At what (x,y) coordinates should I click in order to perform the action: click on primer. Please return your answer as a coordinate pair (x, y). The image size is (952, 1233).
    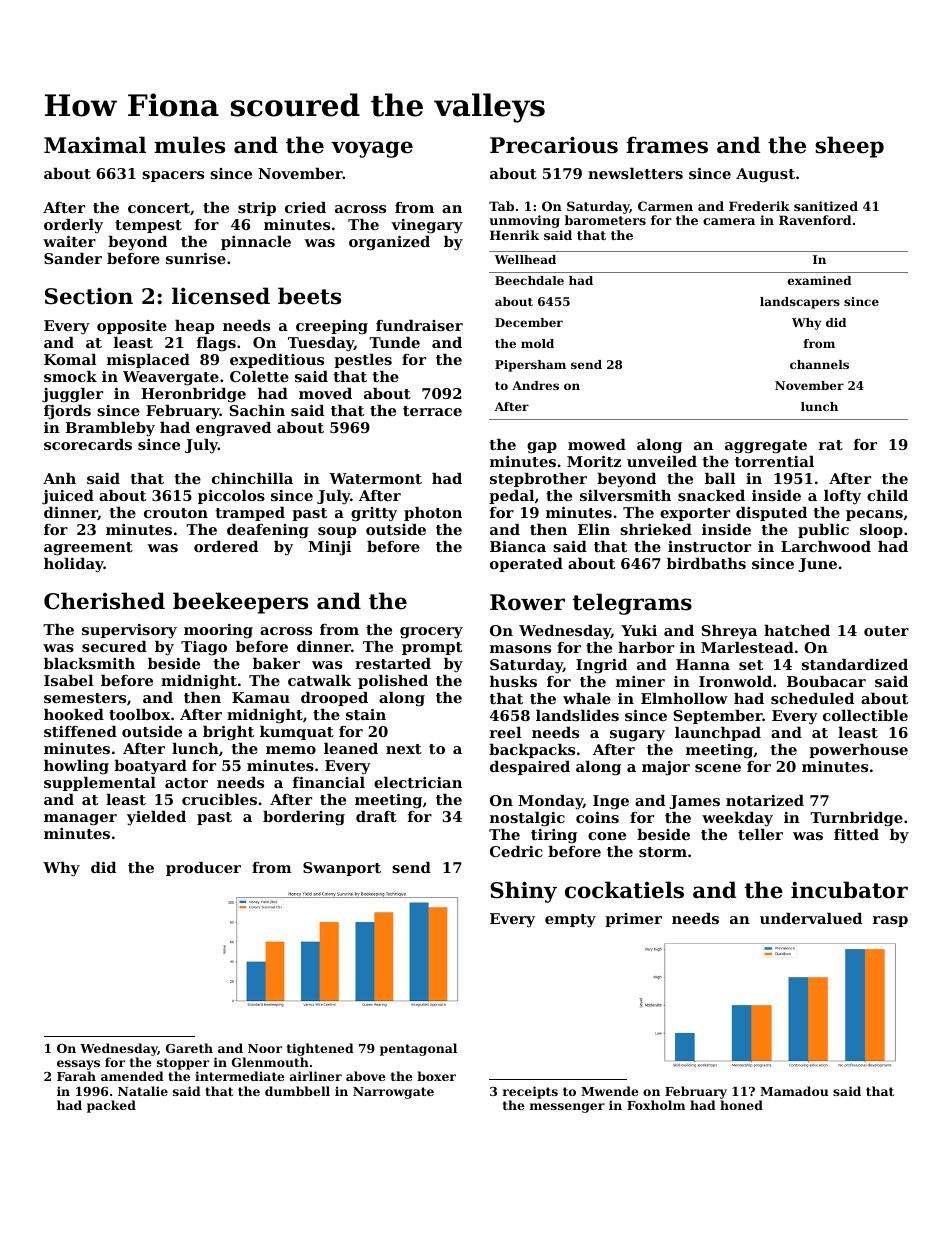
    Looking at the image, I should click on (633, 920).
